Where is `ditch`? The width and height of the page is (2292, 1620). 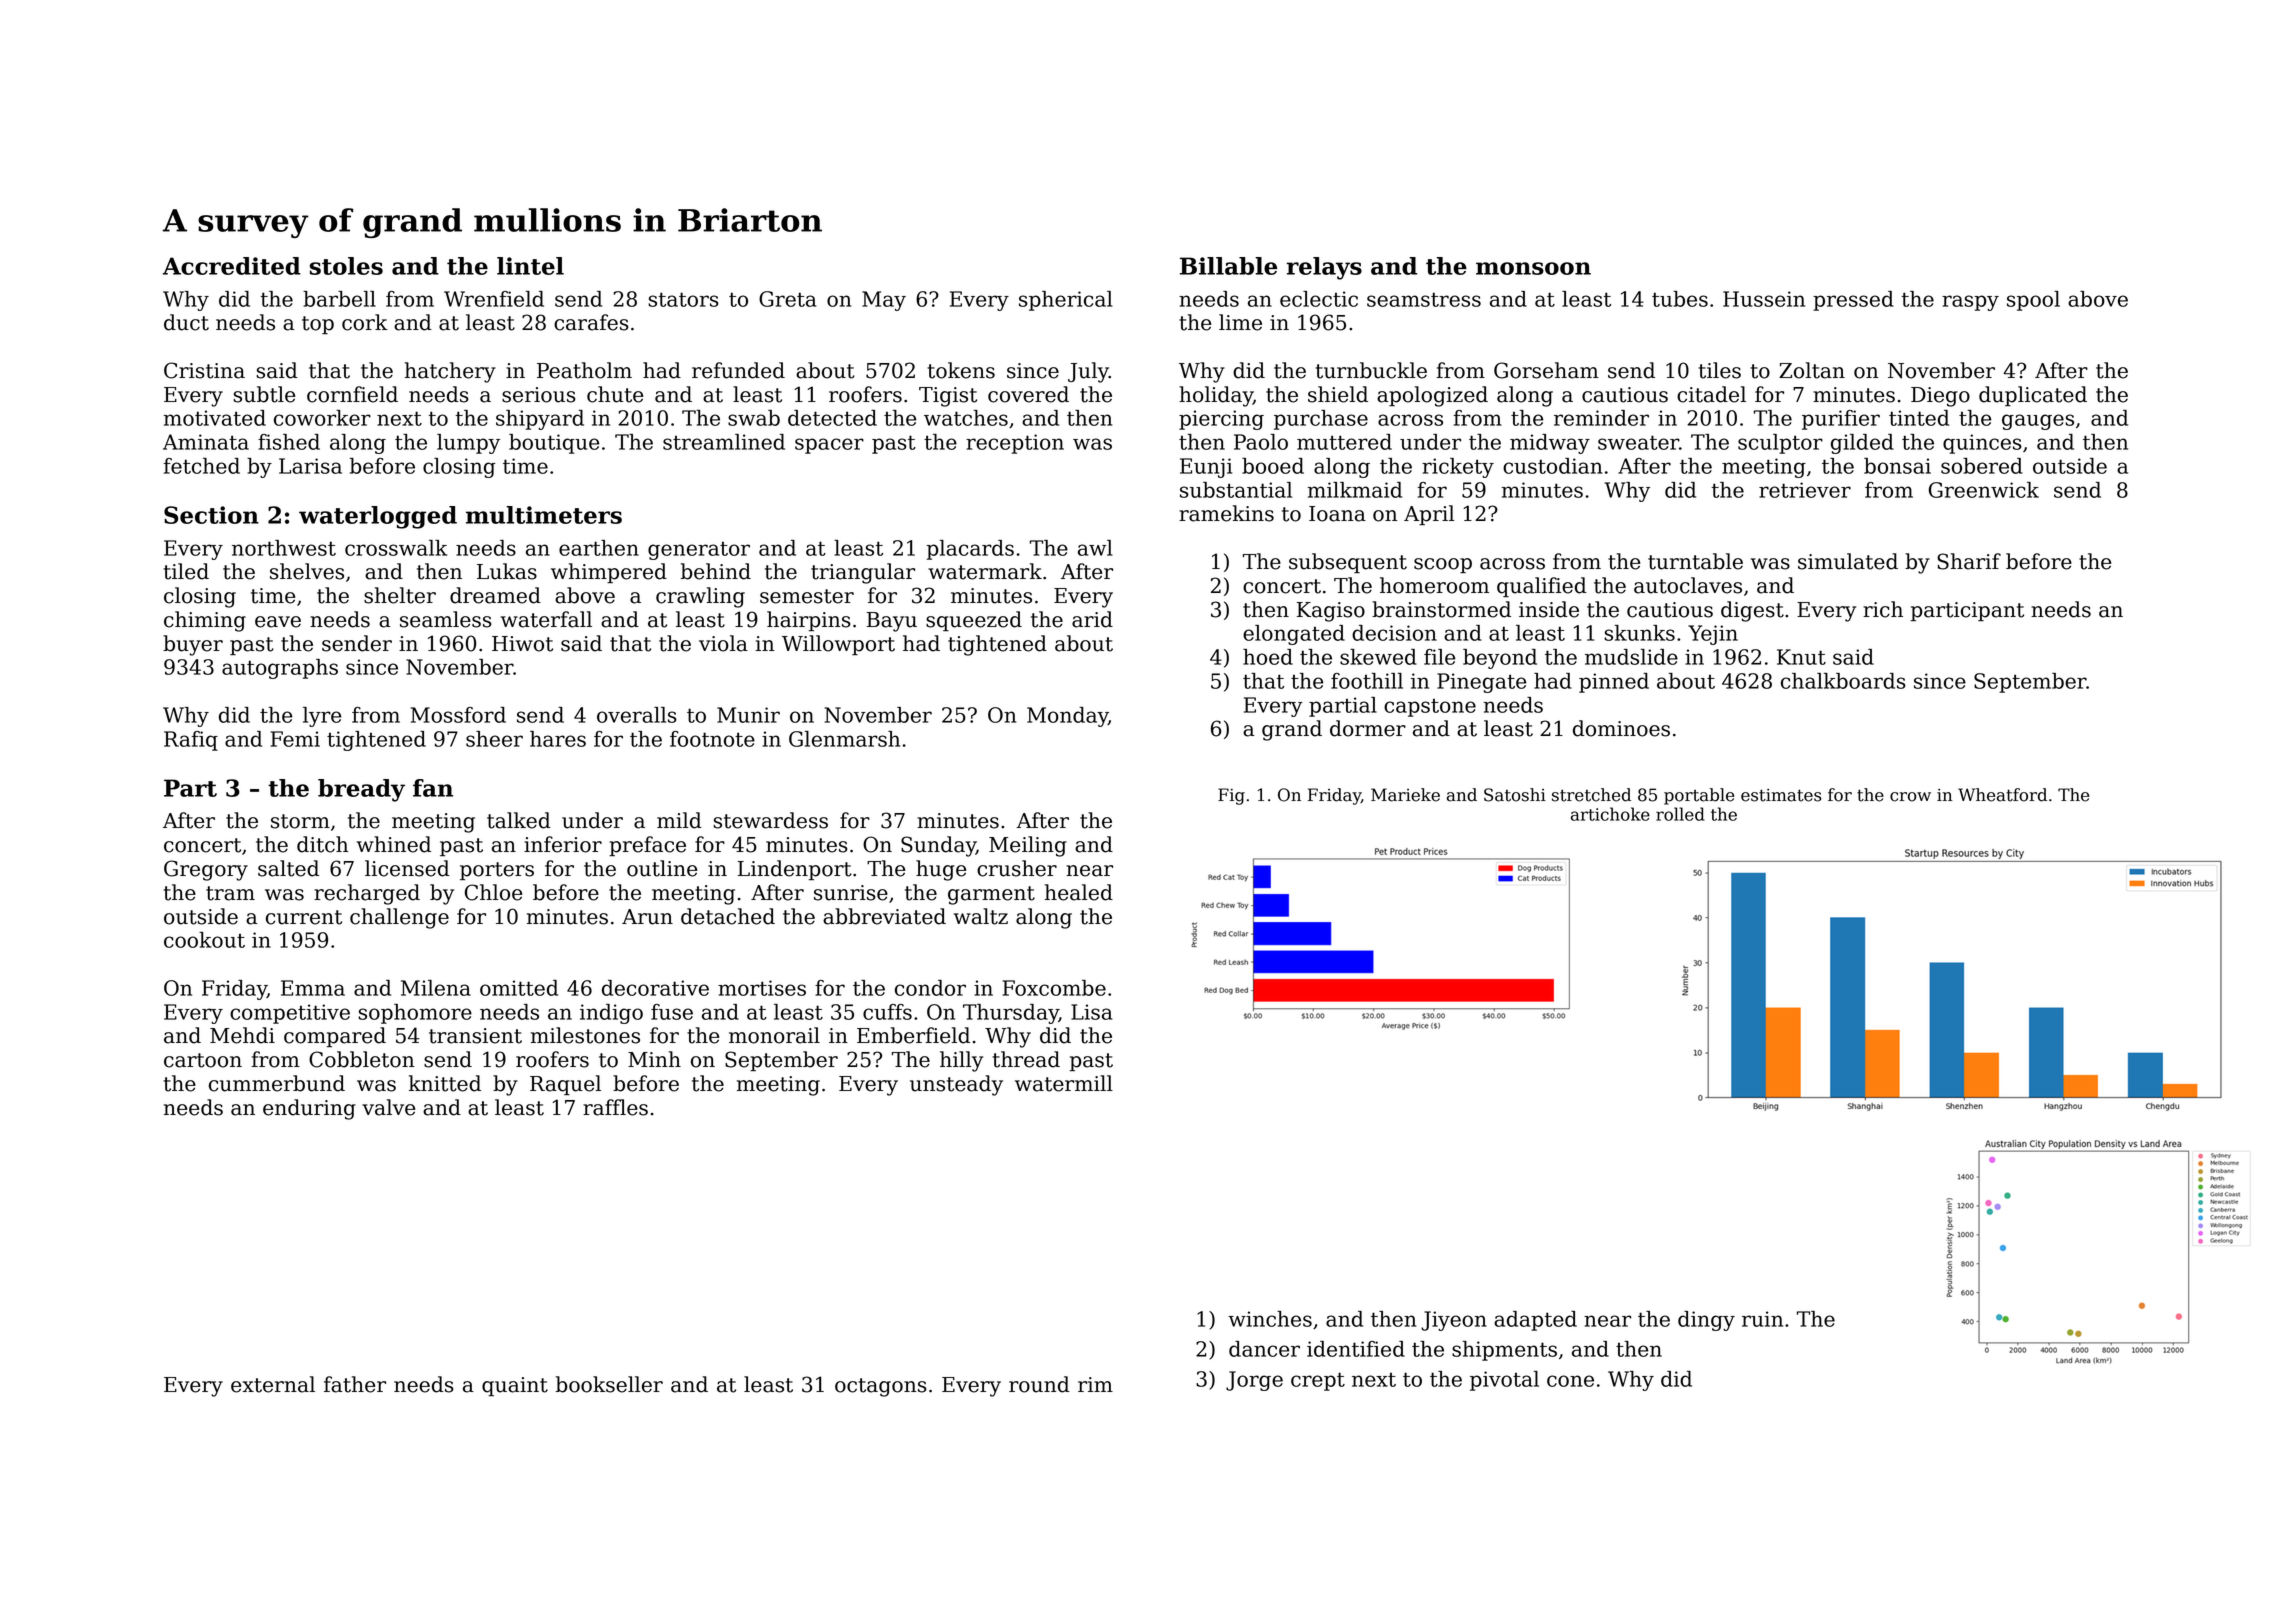 ditch is located at coordinates (322, 844).
